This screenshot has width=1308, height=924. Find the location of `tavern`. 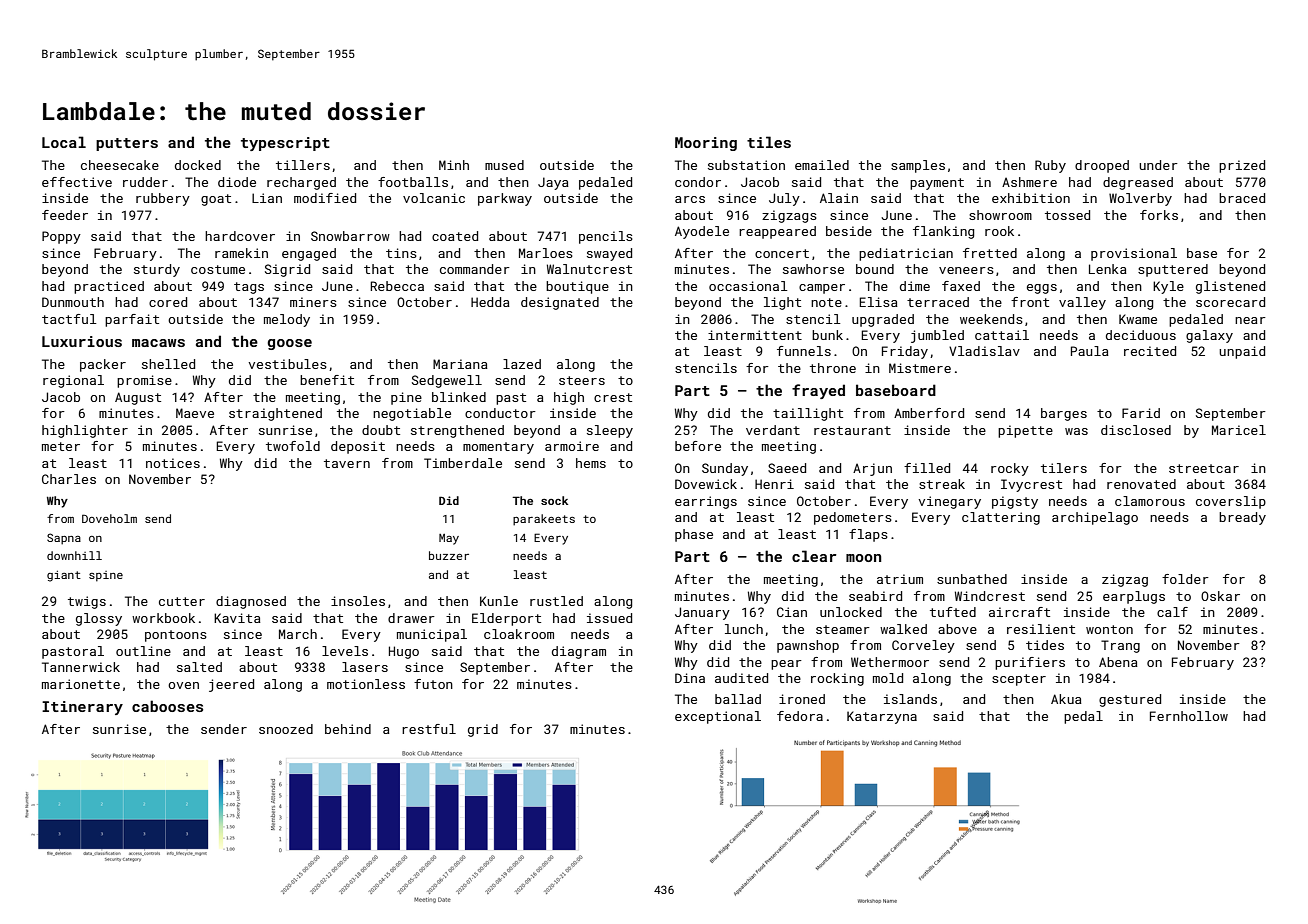

tavern is located at coordinates (347, 463).
